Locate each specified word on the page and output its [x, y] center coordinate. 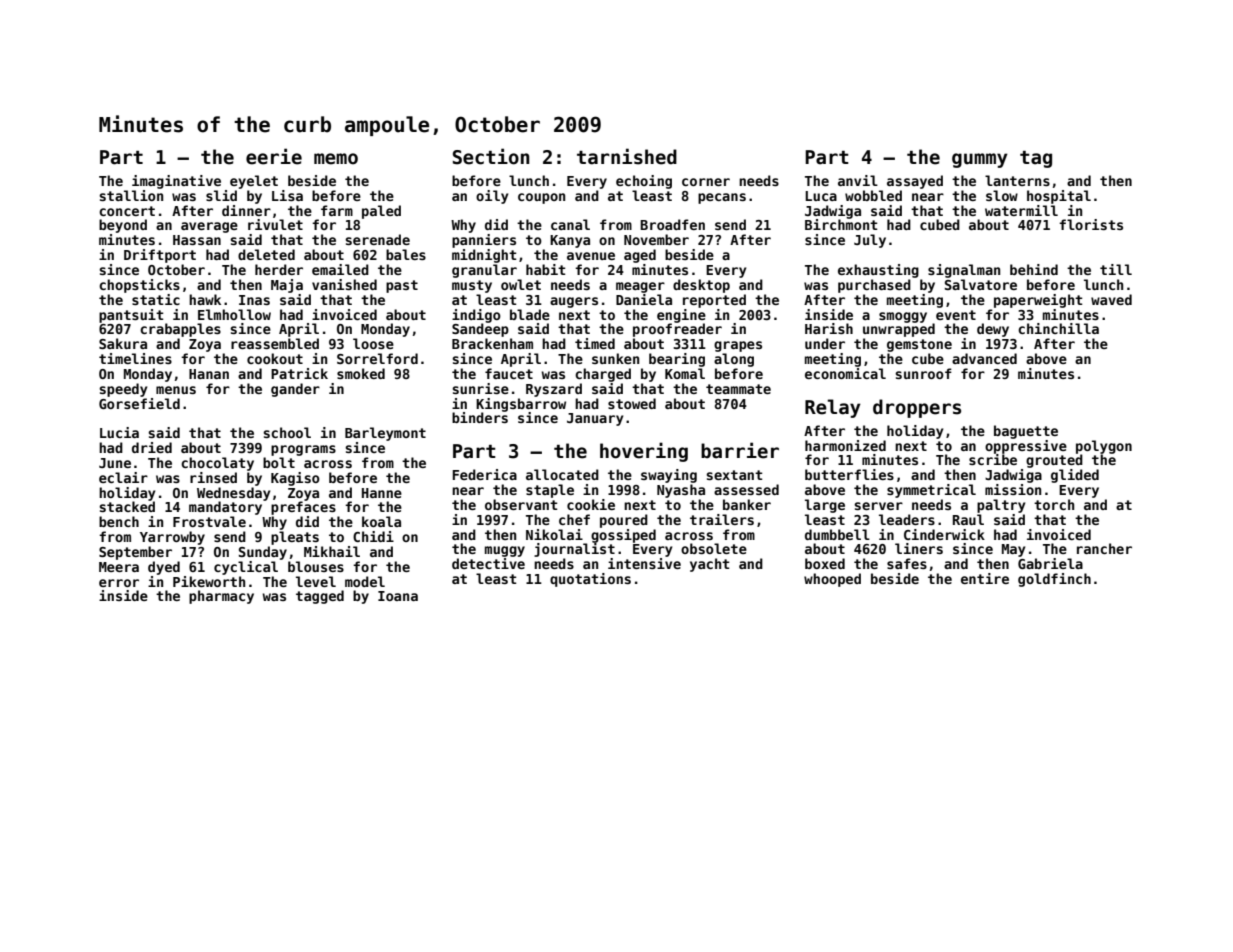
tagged [320, 597]
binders [480, 417]
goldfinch [1054, 580]
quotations [590, 580]
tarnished [627, 156]
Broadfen [672, 224]
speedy [123, 390]
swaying [669, 476]
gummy [980, 160]
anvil [858, 180]
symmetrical [931, 491]
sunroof [923, 373]
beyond [123, 226]
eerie [274, 156]
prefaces [303, 508]
